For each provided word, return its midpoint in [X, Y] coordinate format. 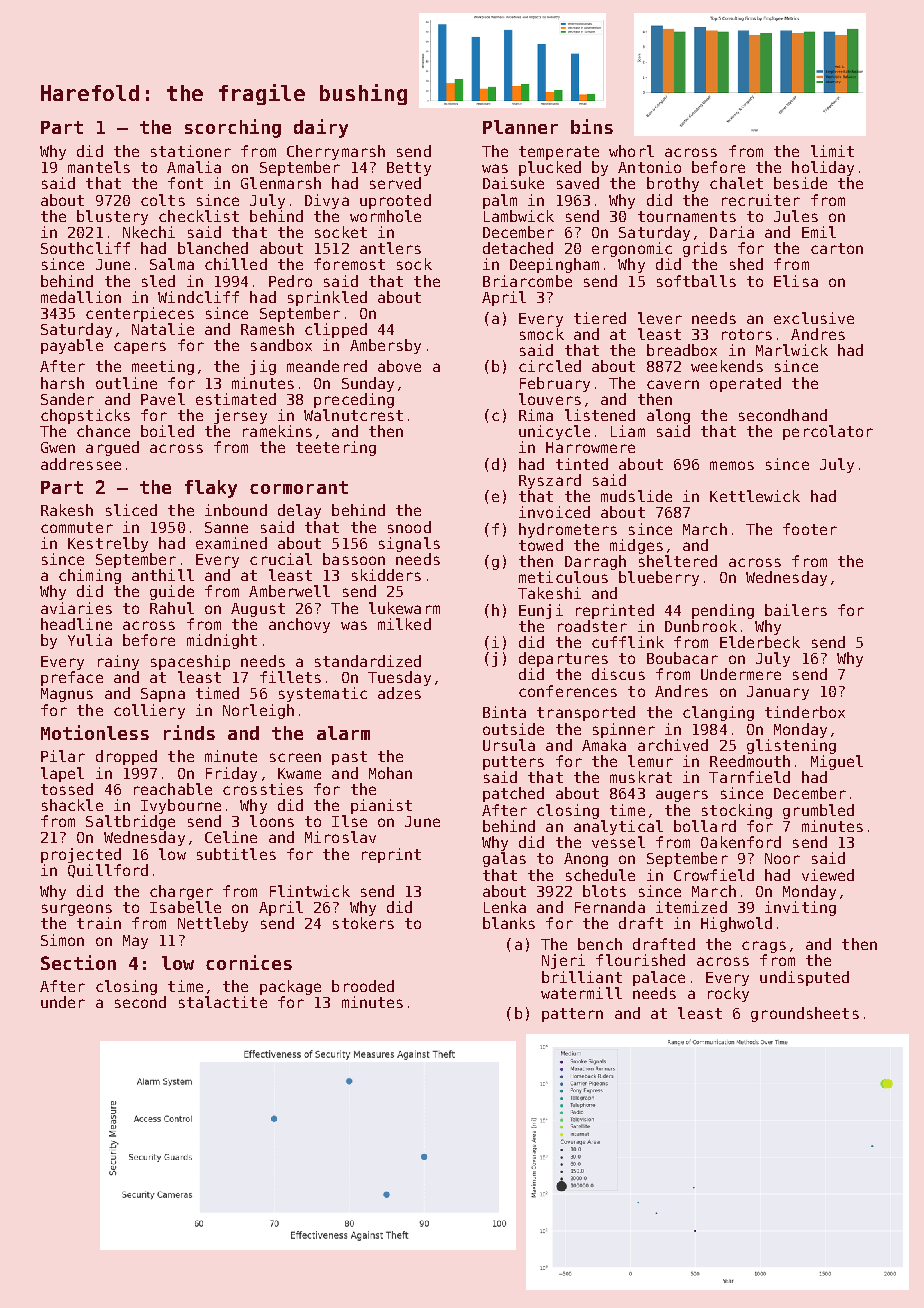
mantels [99, 167]
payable [72, 346]
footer [810, 529]
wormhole [385, 216]
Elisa [796, 281]
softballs [696, 281]
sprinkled [327, 298]
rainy [118, 662]
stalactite [223, 1002]
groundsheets [805, 1014]
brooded [363, 986]
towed [541, 545]
